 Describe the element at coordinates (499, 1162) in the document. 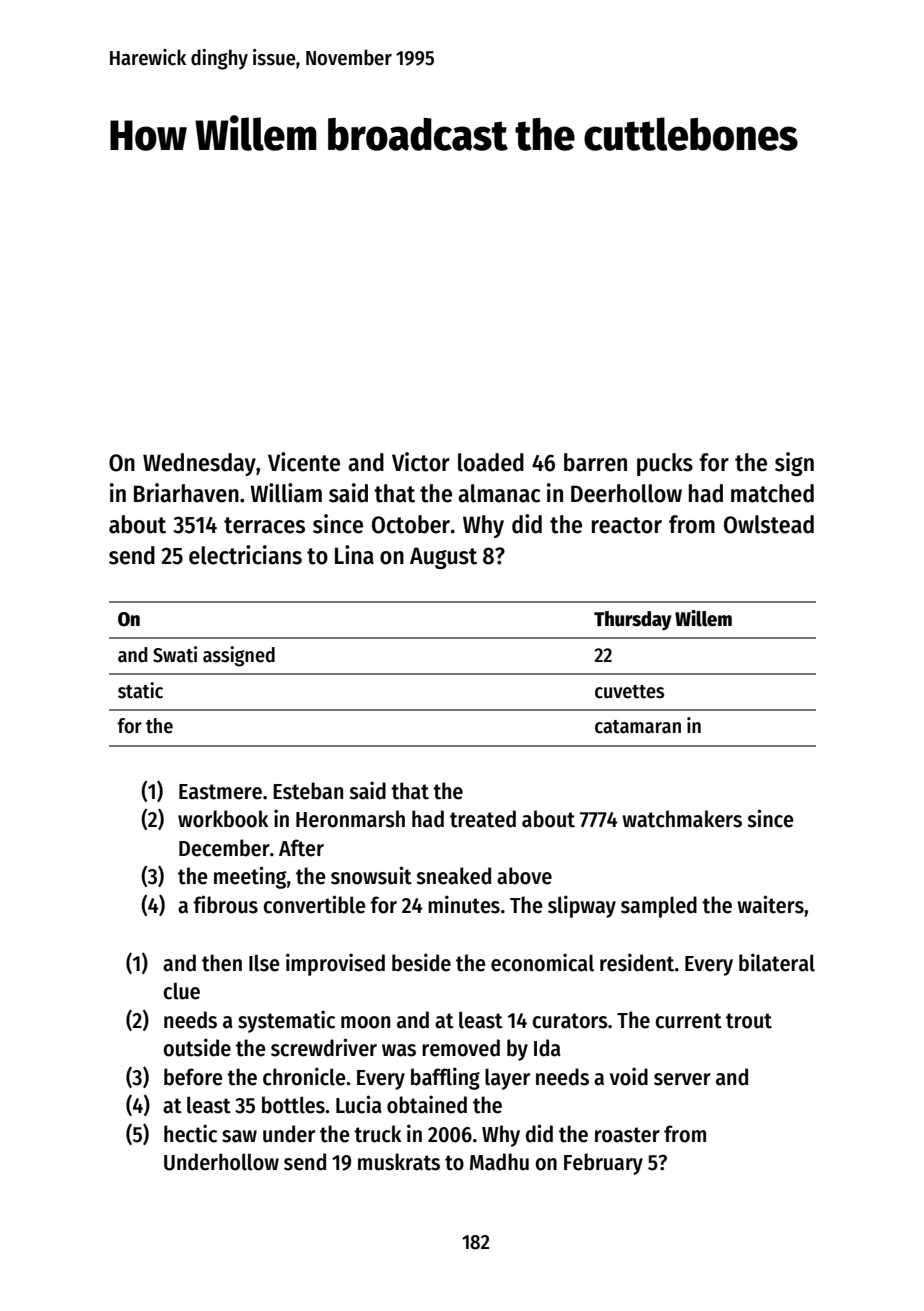

I see `Madhu` at that location.
